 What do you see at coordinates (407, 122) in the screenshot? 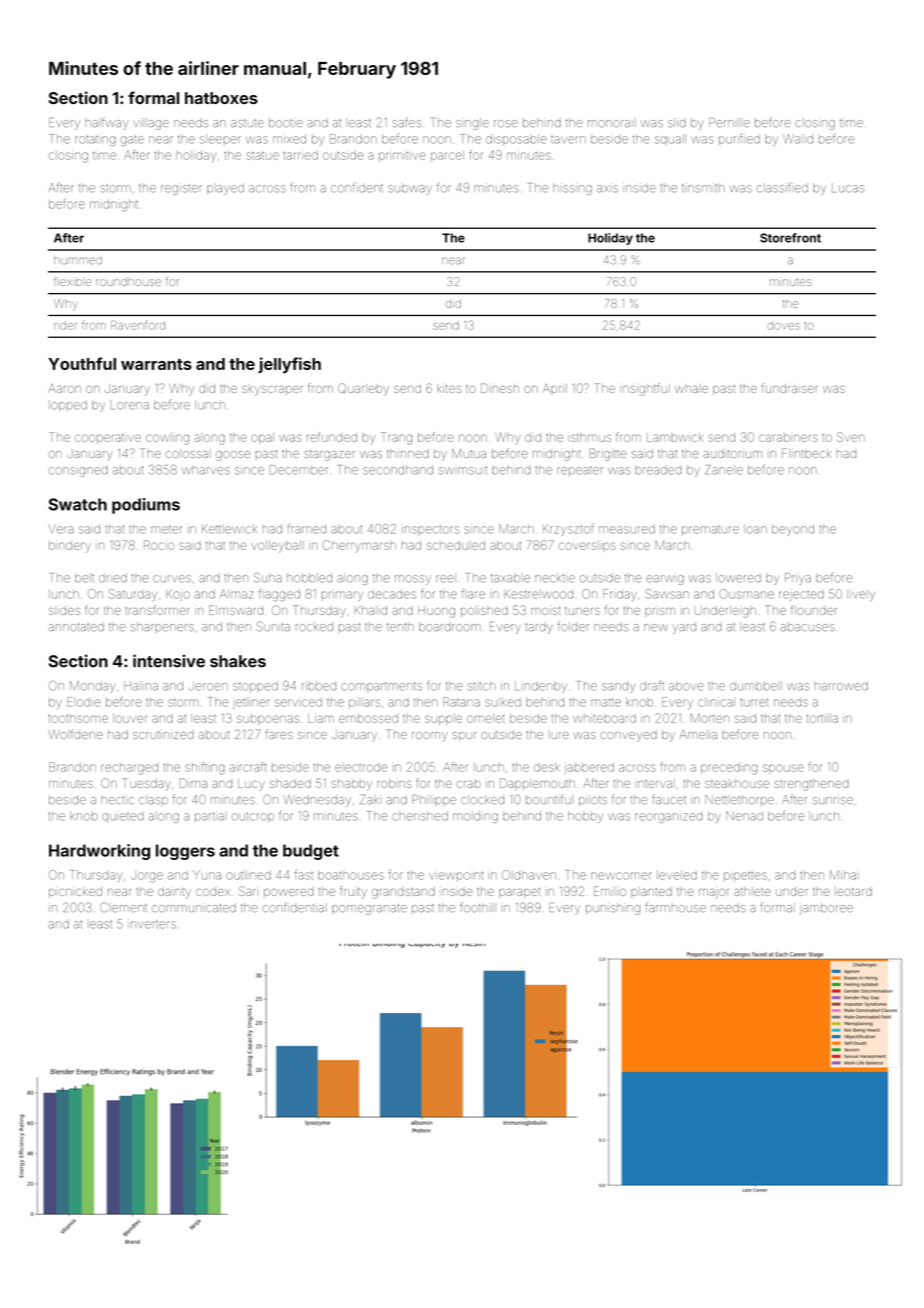
I see `safes` at bounding box center [407, 122].
